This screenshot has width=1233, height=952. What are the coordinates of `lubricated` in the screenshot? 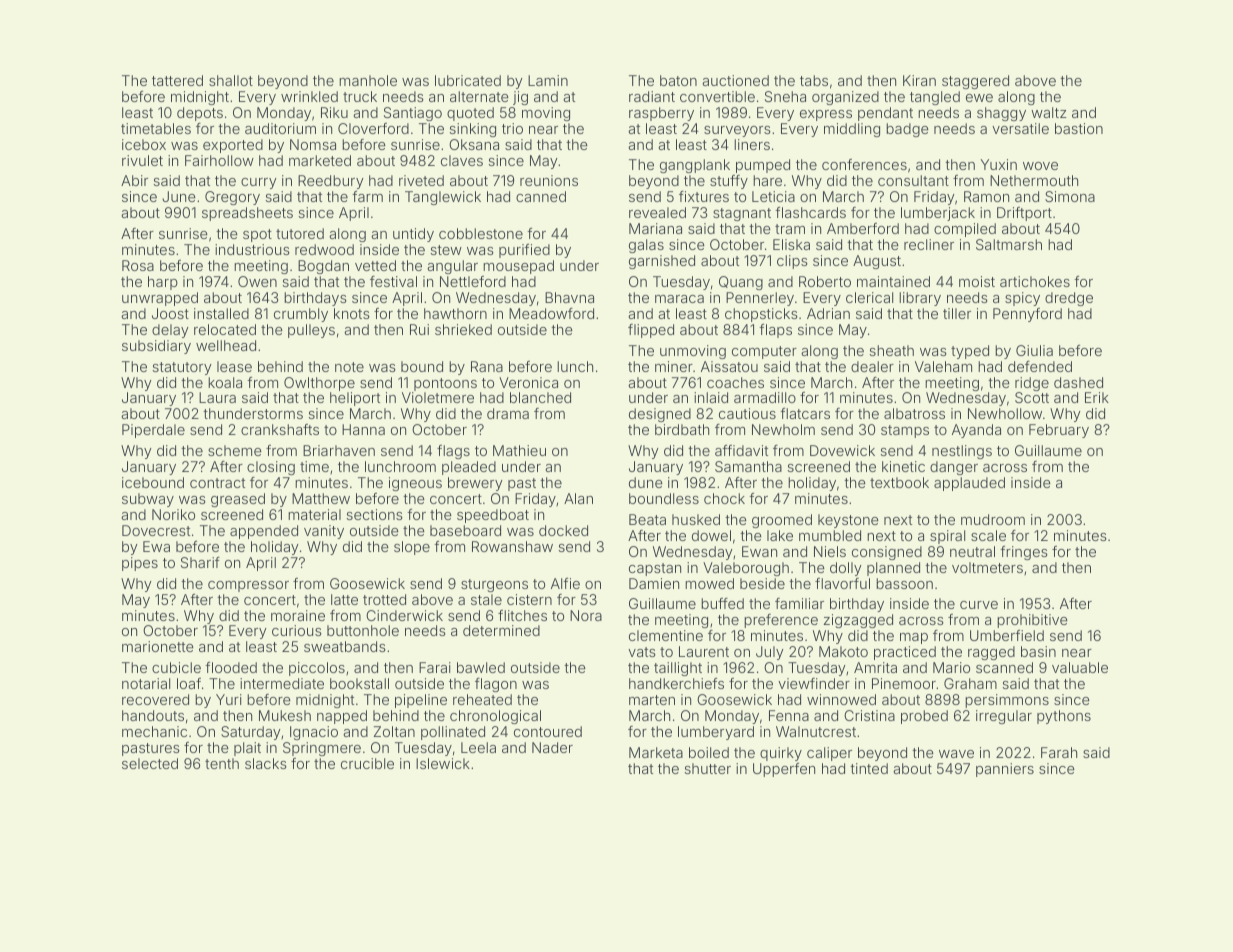 It's located at (468, 80).
